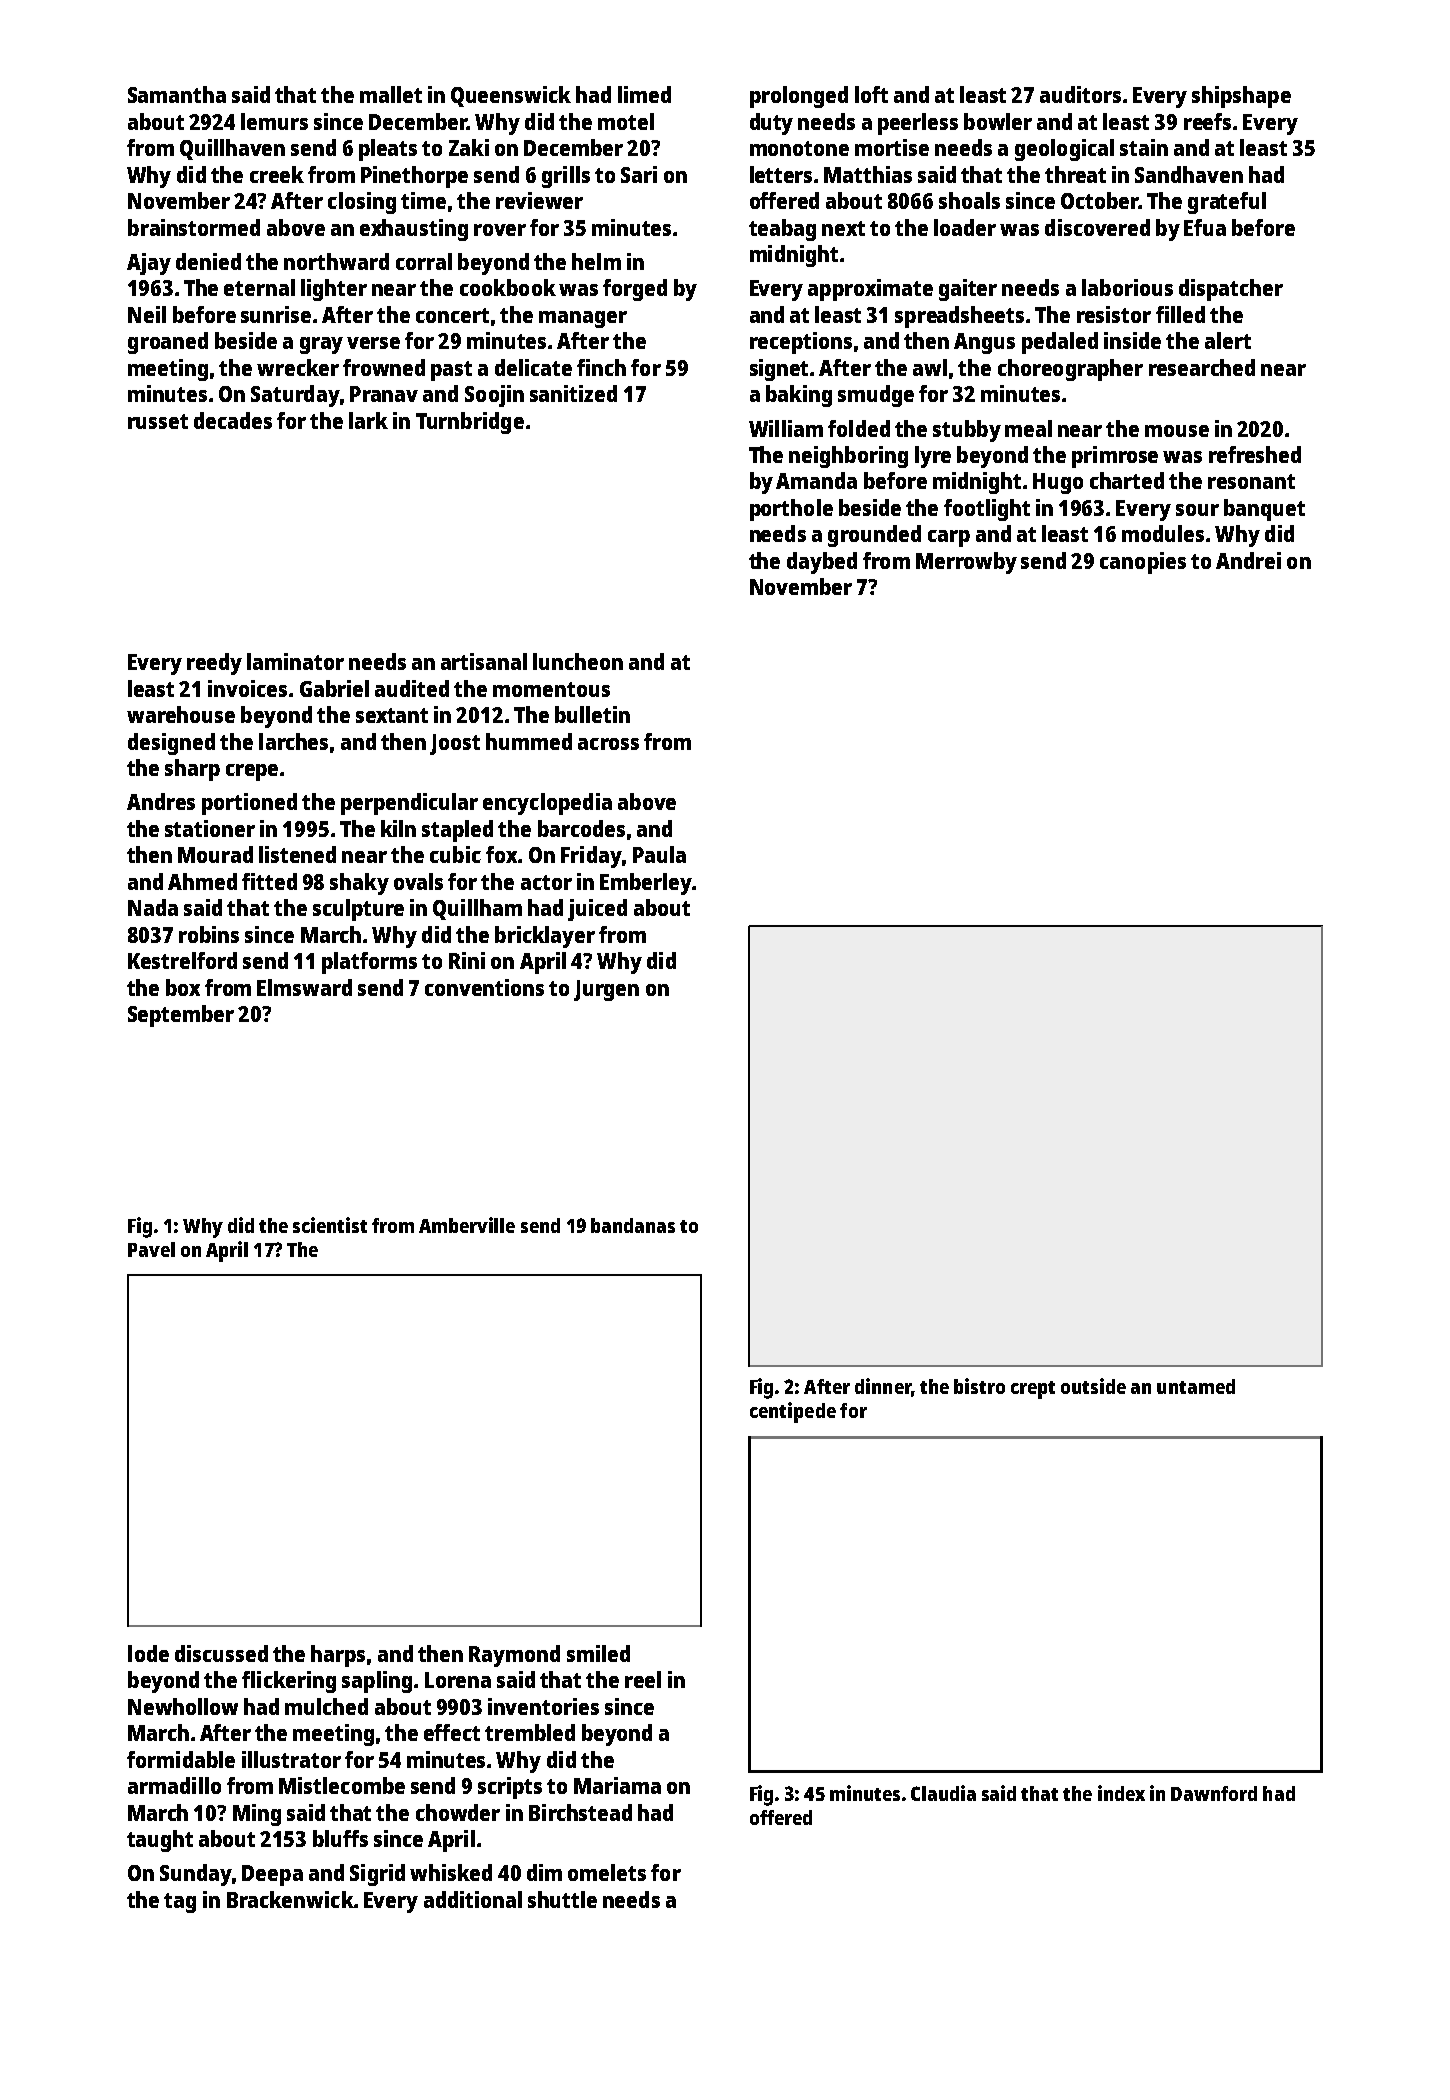  I want to click on reedy, so click(214, 664).
